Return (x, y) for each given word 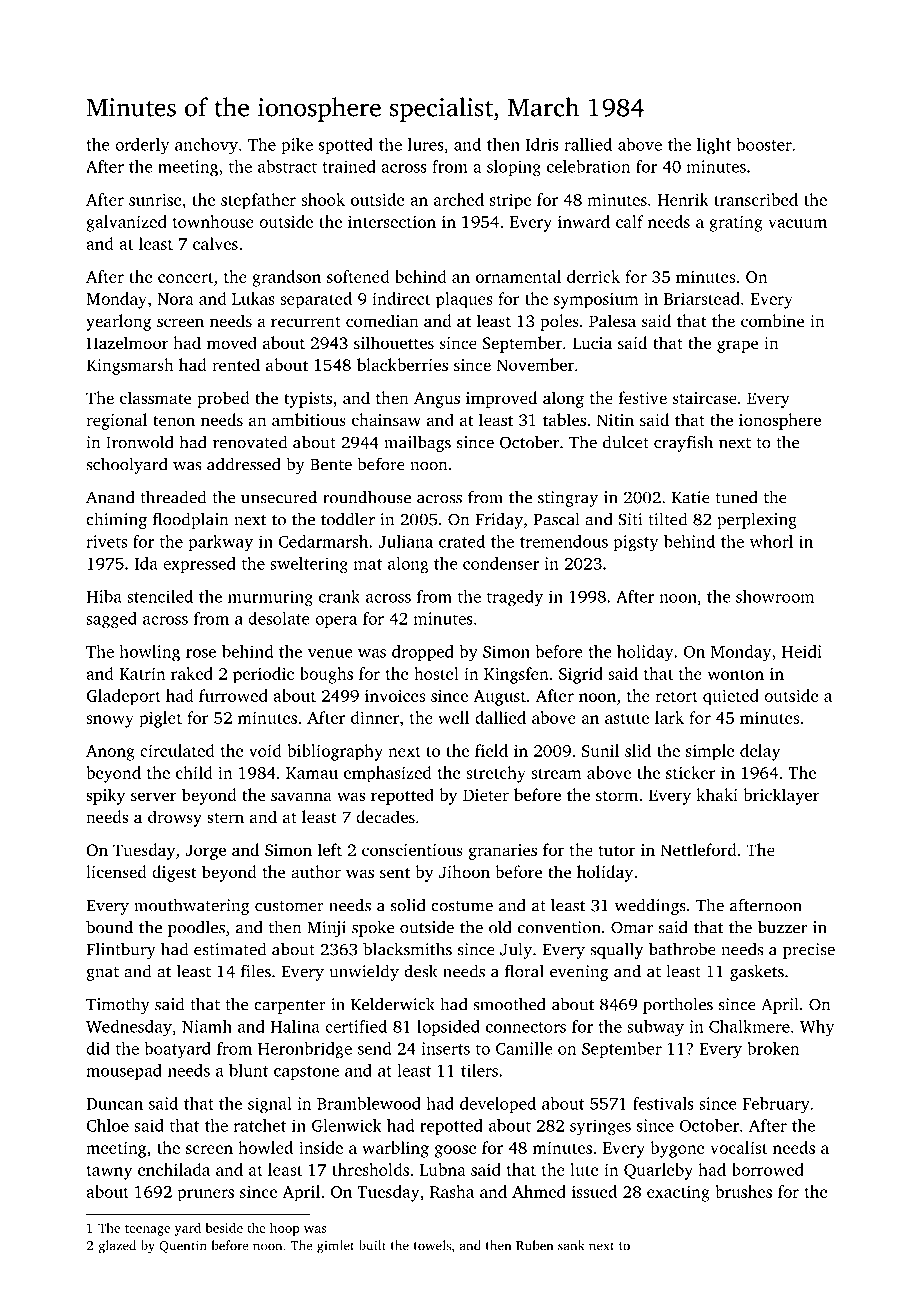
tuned (736, 497)
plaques (464, 300)
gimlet (335, 1247)
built (372, 1245)
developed (498, 1105)
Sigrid (581, 675)
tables (564, 419)
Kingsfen (516, 675)
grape (737, 346)
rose (201, 653)
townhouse (213, 221)
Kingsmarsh (130, 366)
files (256, 971)
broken (773, 1048)
